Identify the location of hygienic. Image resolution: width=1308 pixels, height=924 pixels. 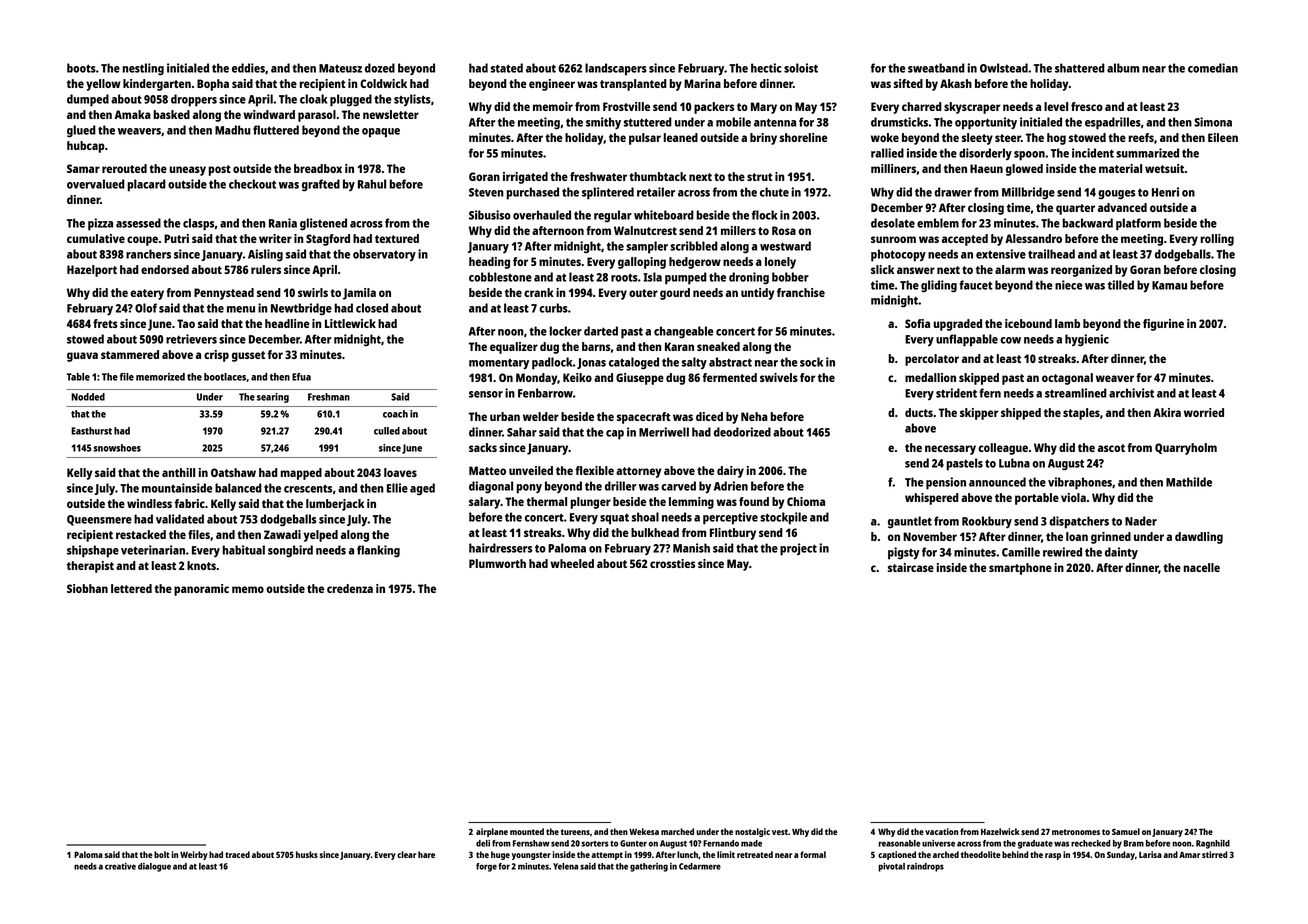
(1087, 340).
